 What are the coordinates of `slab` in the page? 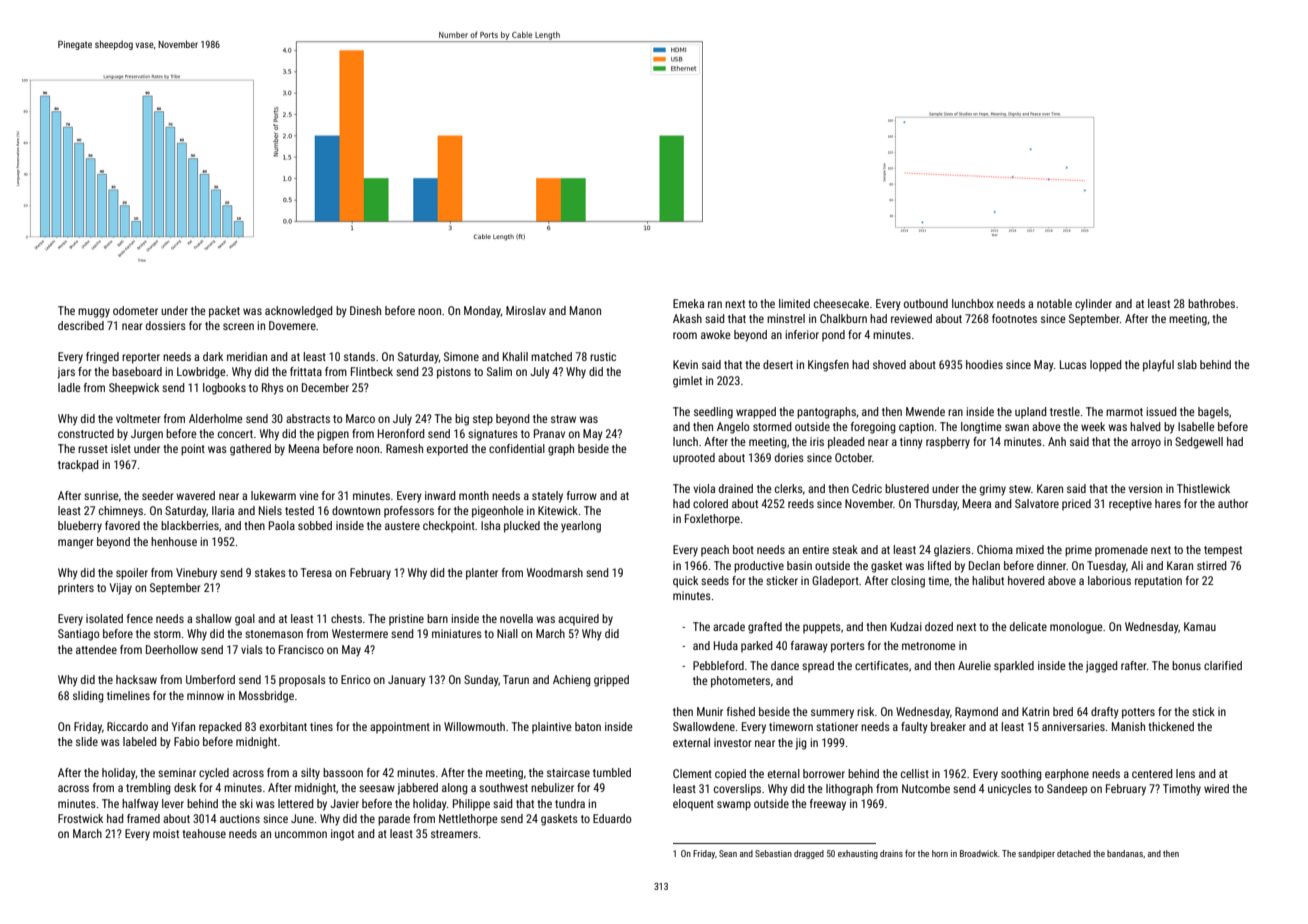 It's located at (1187, 364).
